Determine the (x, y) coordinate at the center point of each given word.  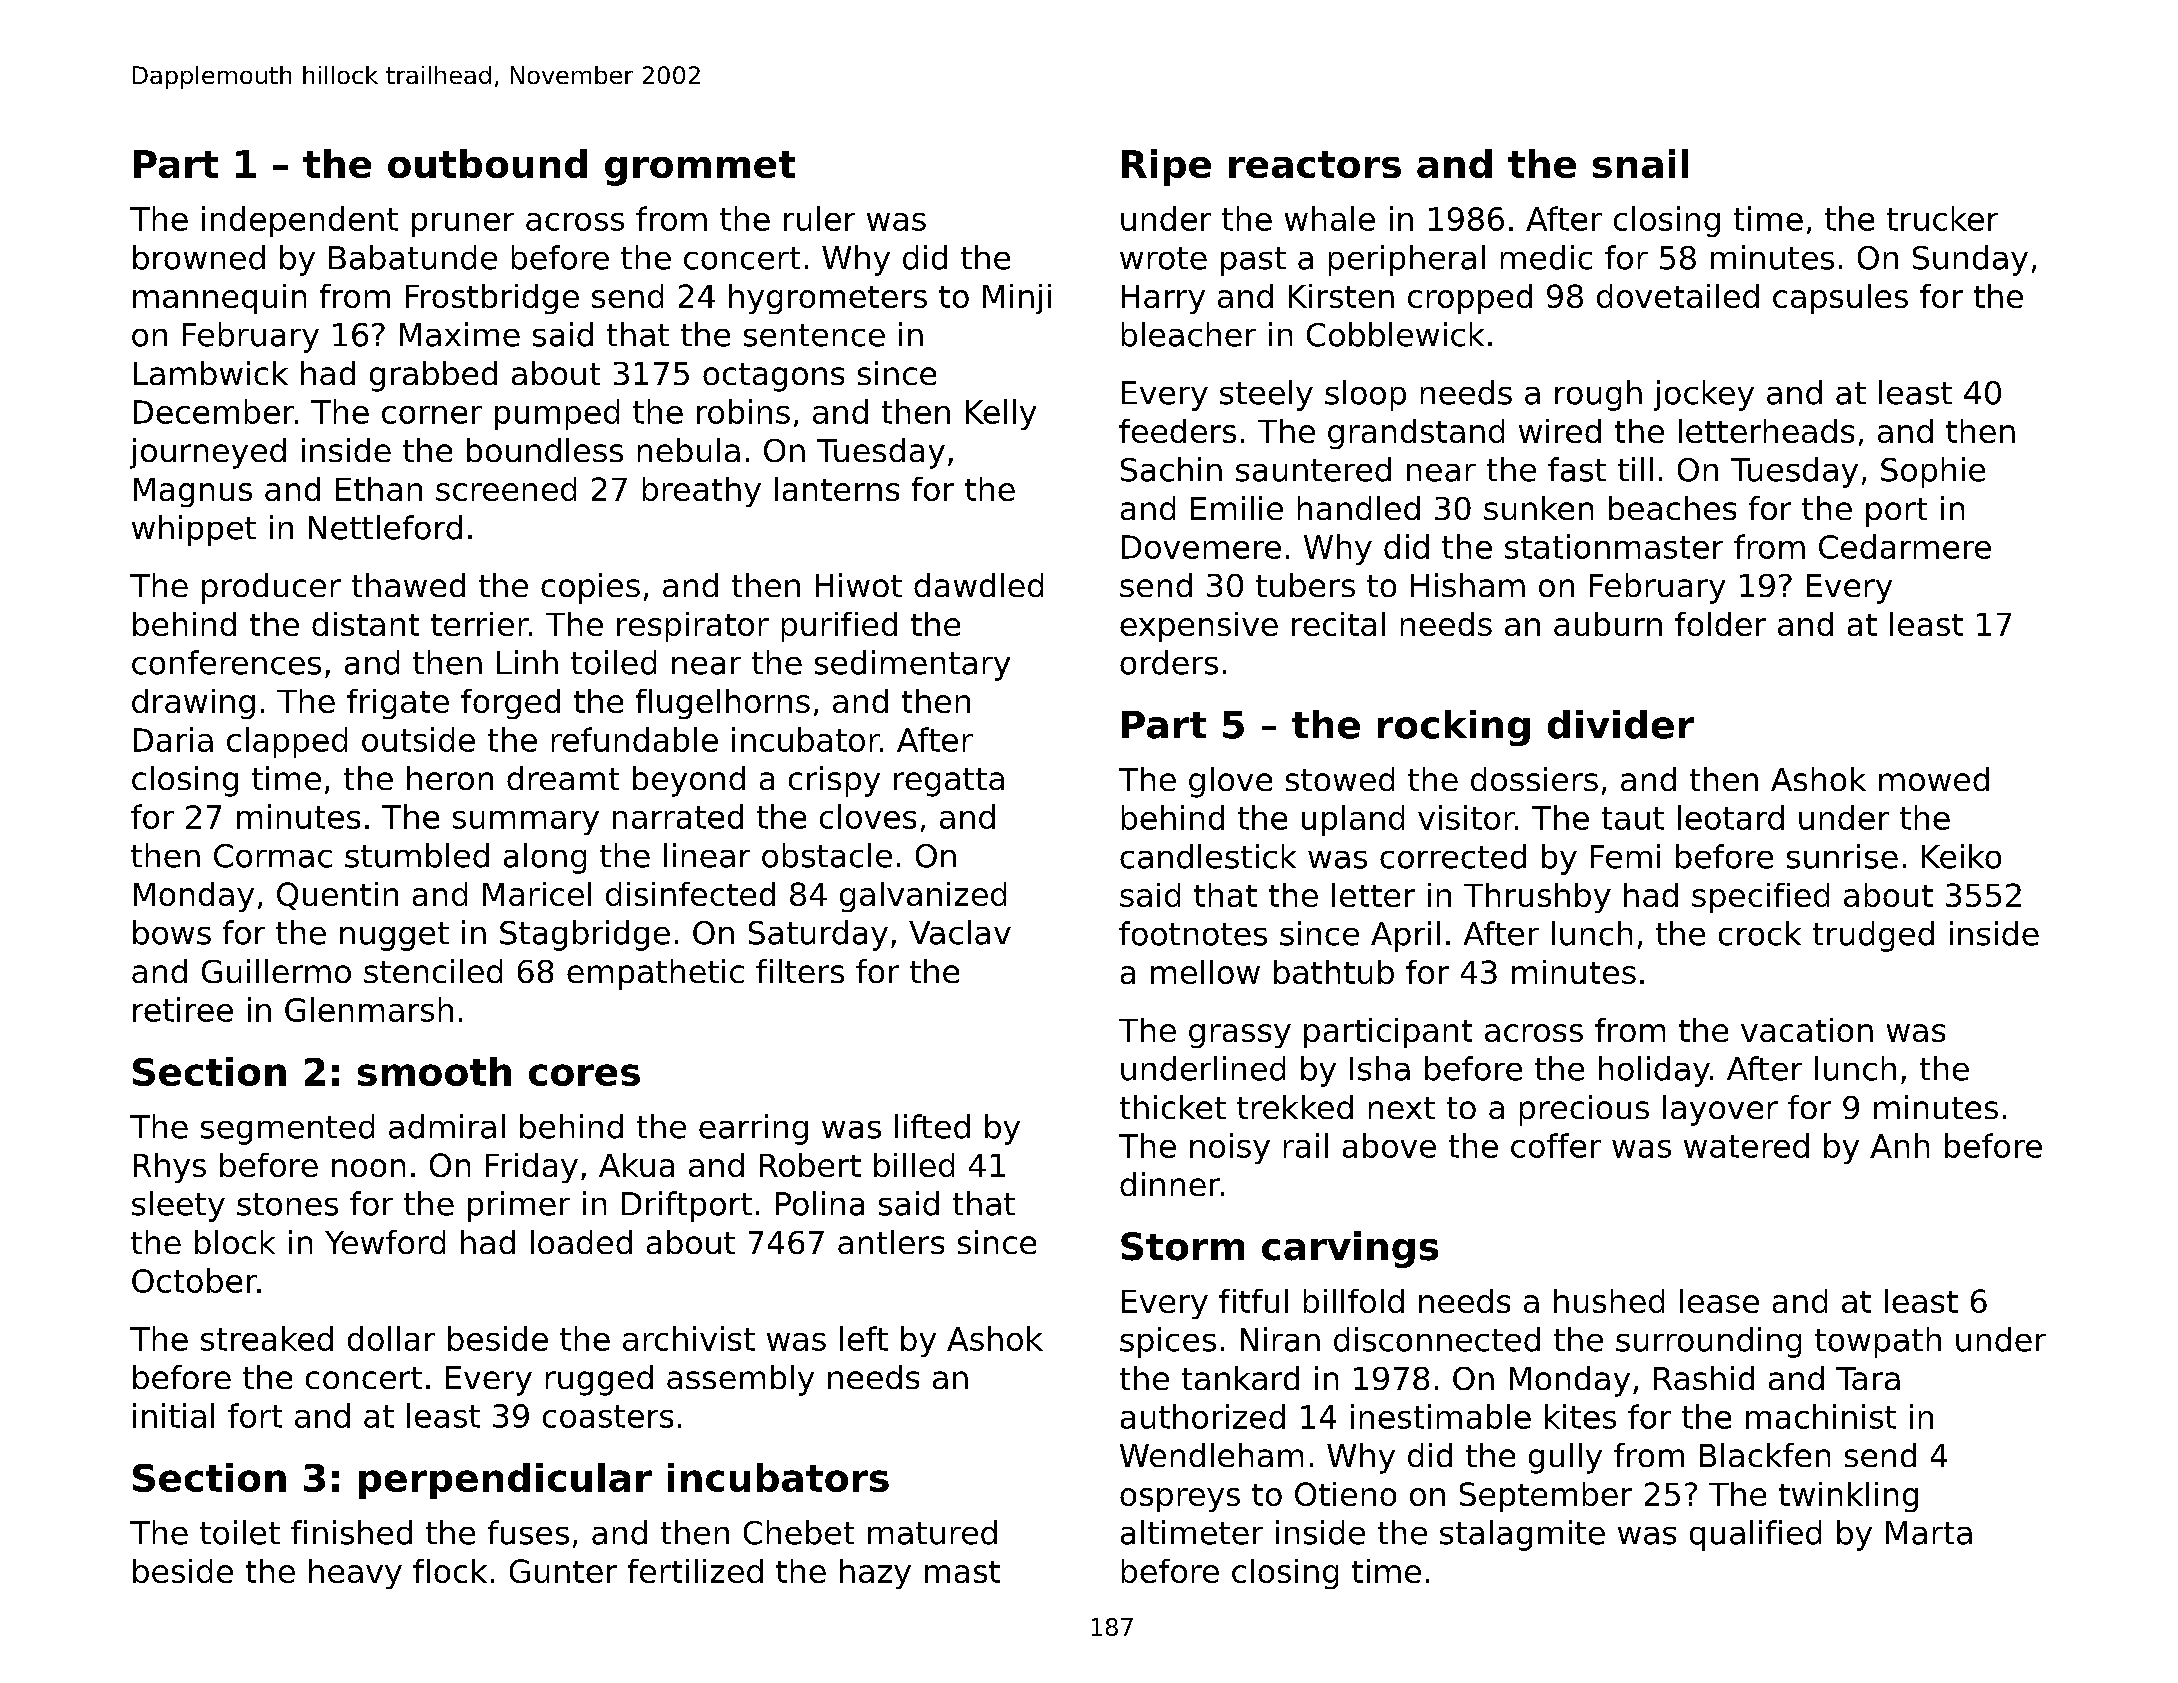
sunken (1538, 508)
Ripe (1166, 167)
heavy (355, 1574)
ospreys (1180, 1500)
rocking (1454, 728)
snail (1640, 163)
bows (172, 932)
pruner (463, 225)
